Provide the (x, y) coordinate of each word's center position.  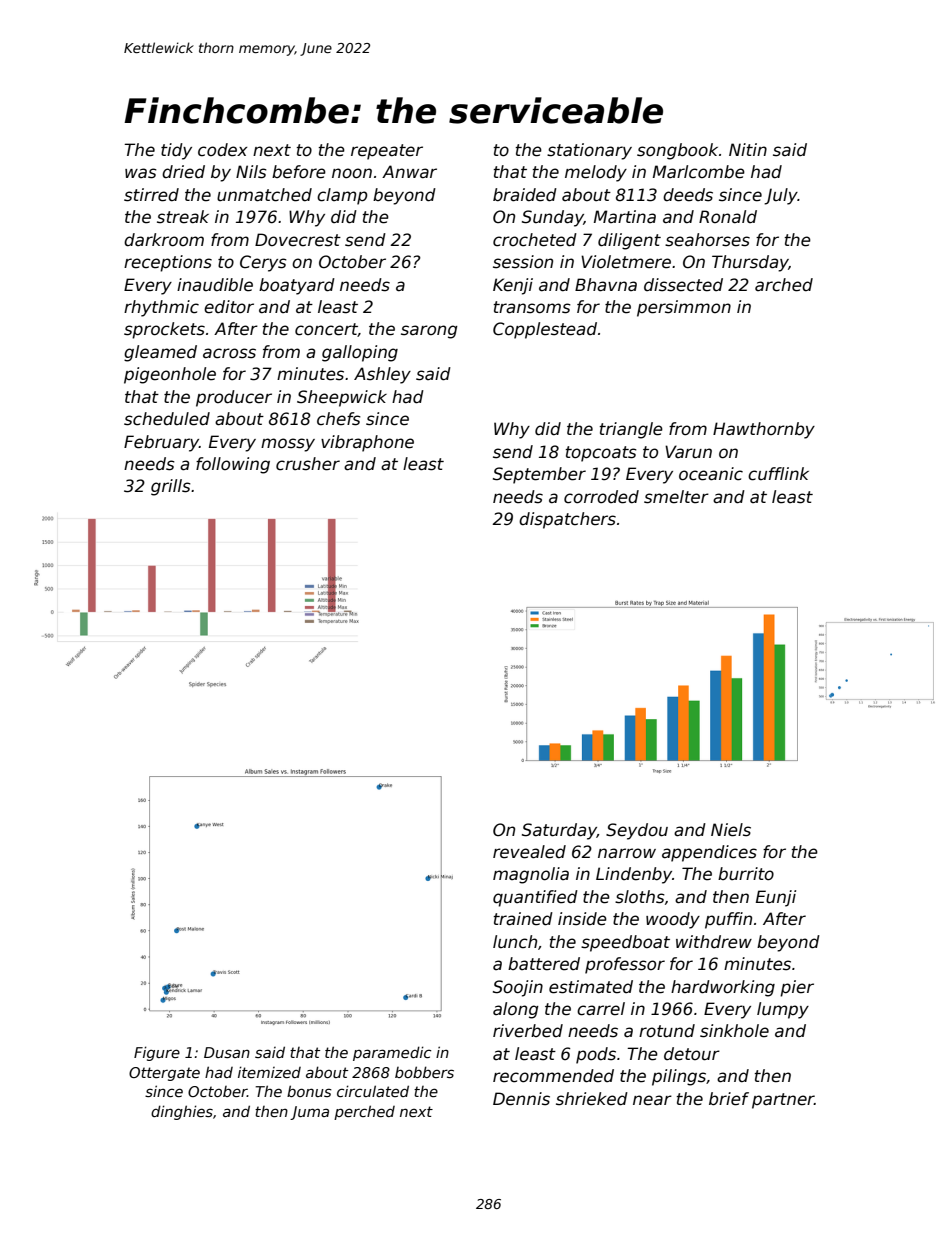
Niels (731, 830)
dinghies (182, 1112)
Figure (157, 1053)
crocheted (535, 240)
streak (183, 217)
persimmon (684, 308)
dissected (683, 285)
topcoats (601, 454)
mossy (288, 445)
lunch (515, 942)
